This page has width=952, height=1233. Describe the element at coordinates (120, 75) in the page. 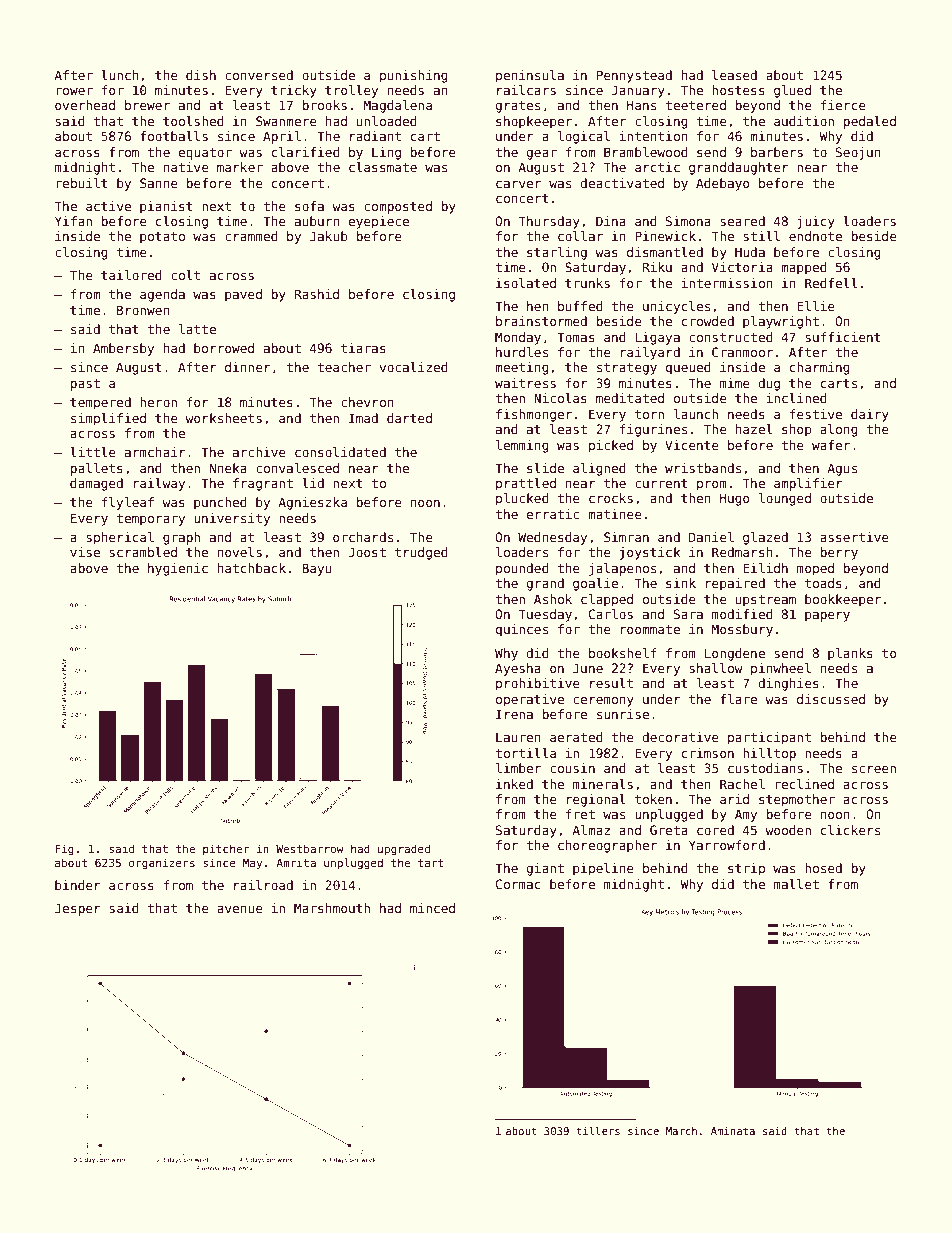

I see `lunch` at that location.
